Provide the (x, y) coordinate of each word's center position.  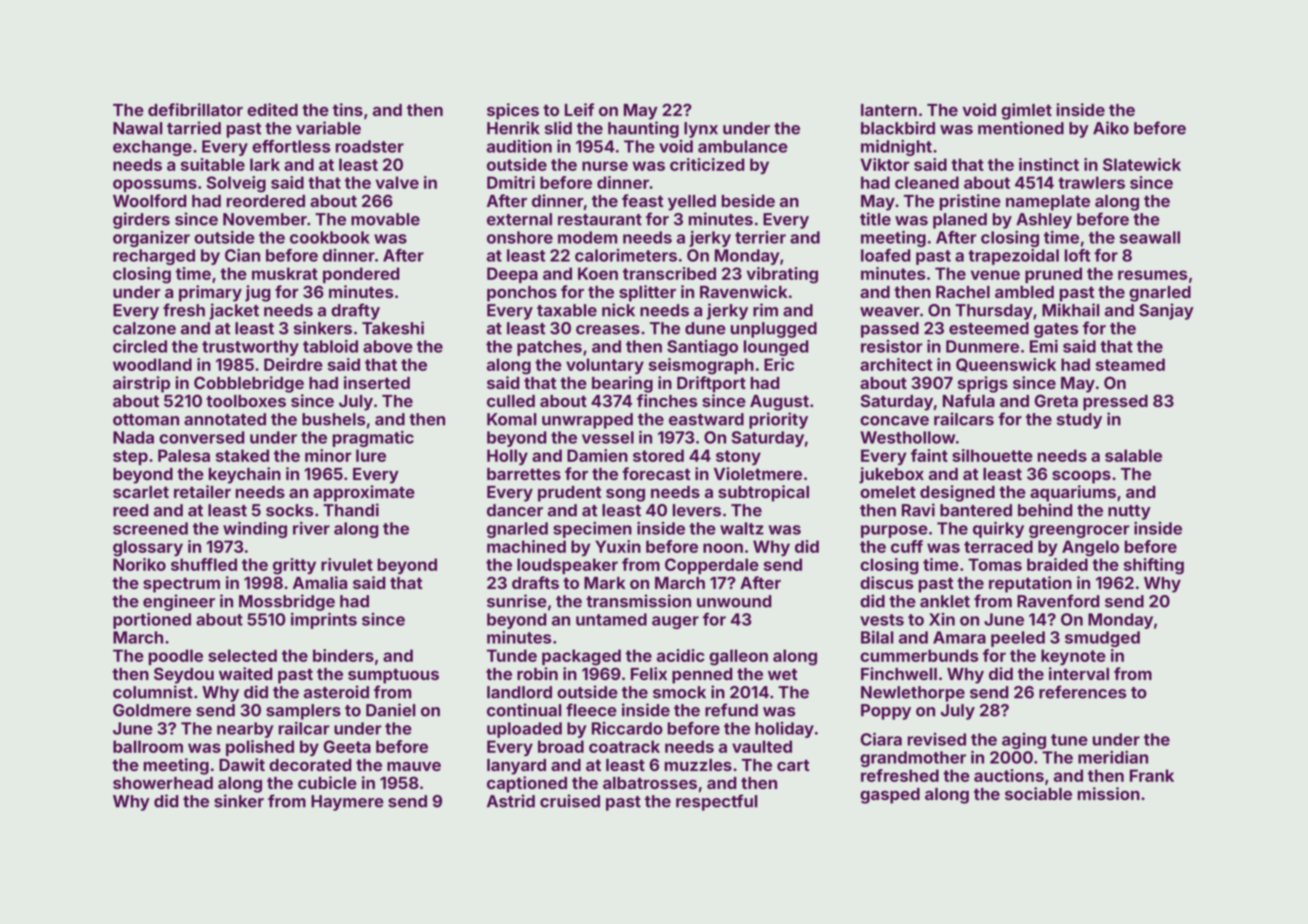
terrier (760, 237)
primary (210, 293)
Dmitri (511, 182)
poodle (176, 657)
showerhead (163, 783)
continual (524, 710)
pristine (970, 202)
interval (1079, 673)
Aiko (1111, 128)
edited (272, 109)
